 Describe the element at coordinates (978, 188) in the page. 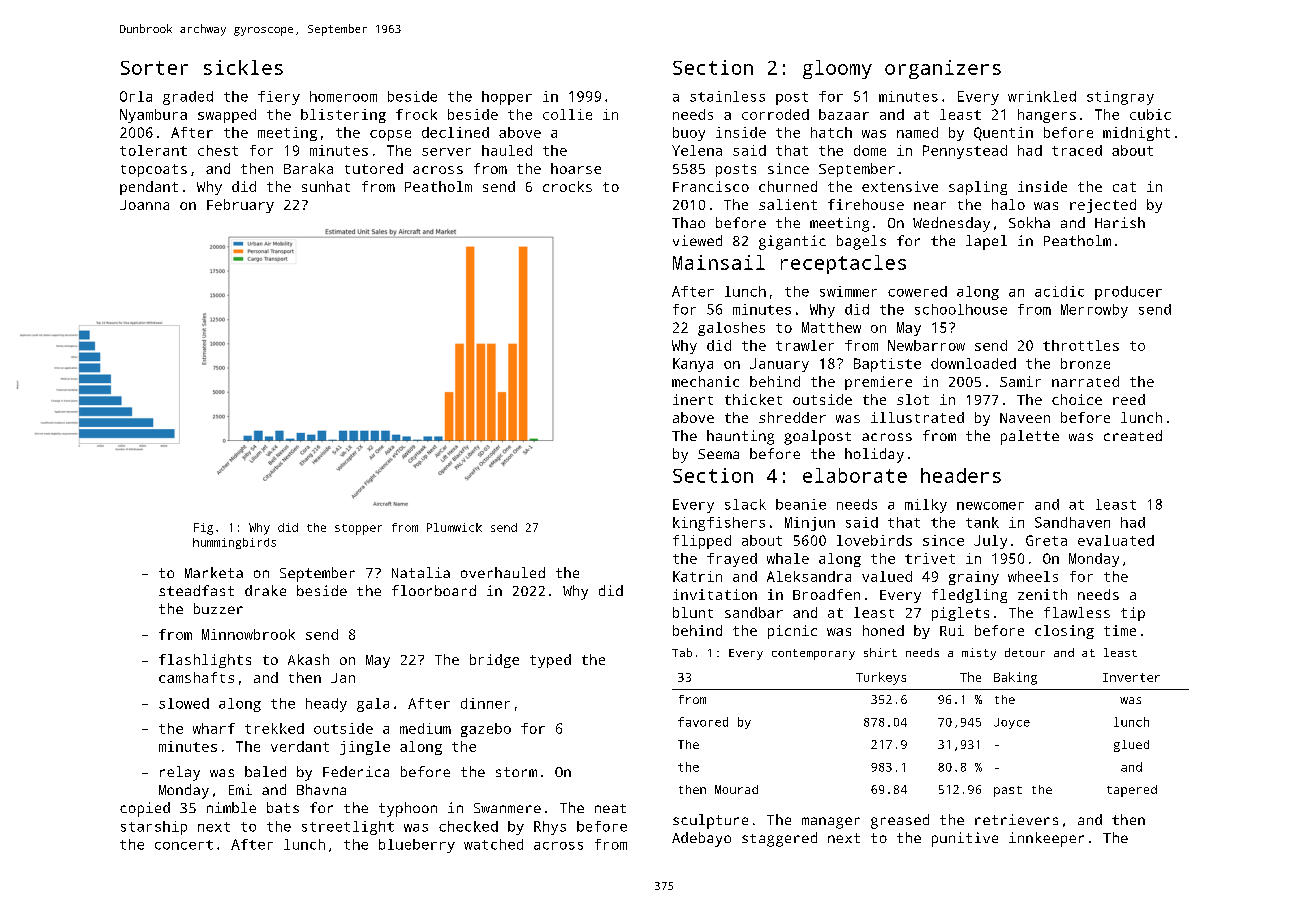

I see `sapling` at that location.
